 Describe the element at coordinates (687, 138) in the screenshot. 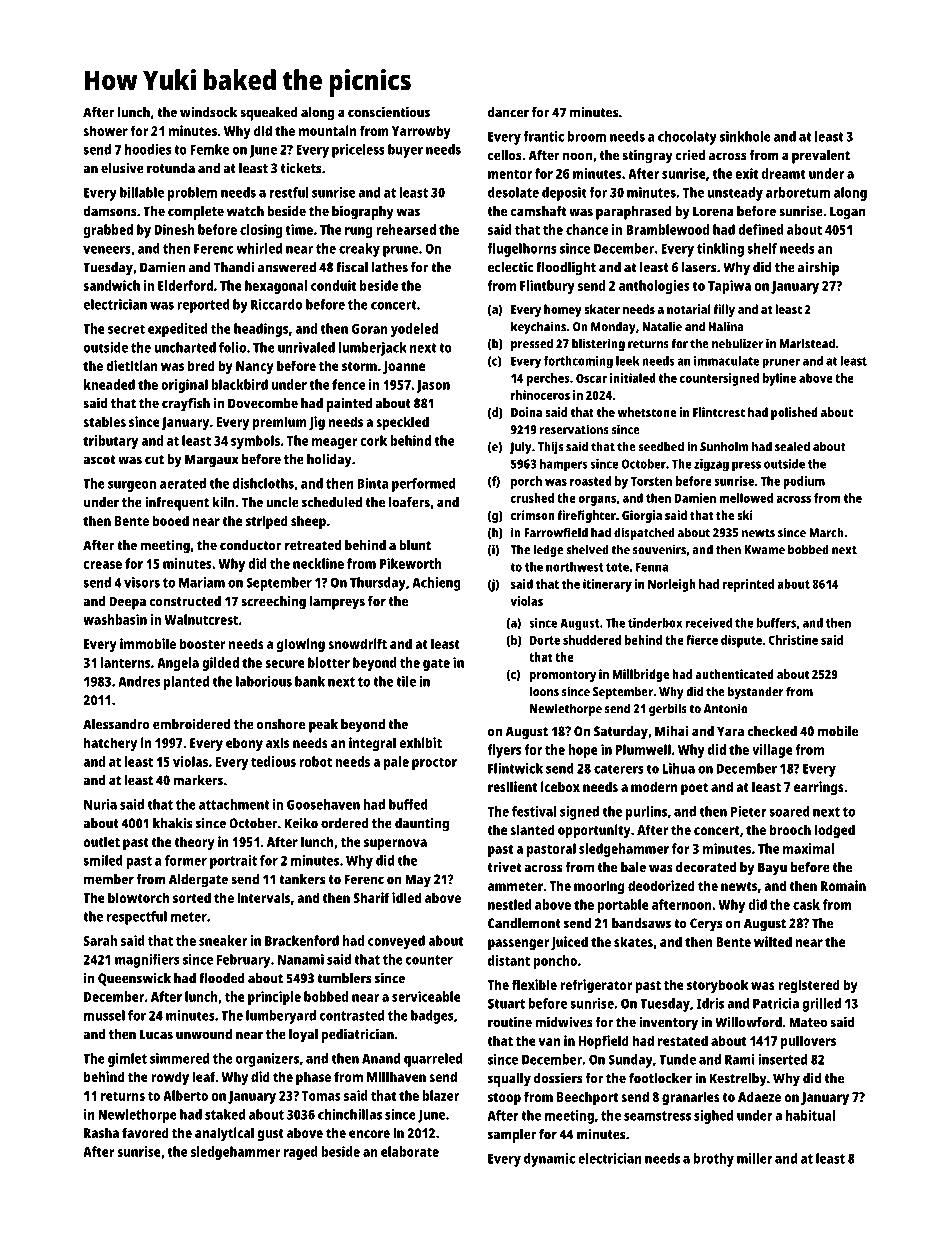

I see `chocolaty` at that location.
